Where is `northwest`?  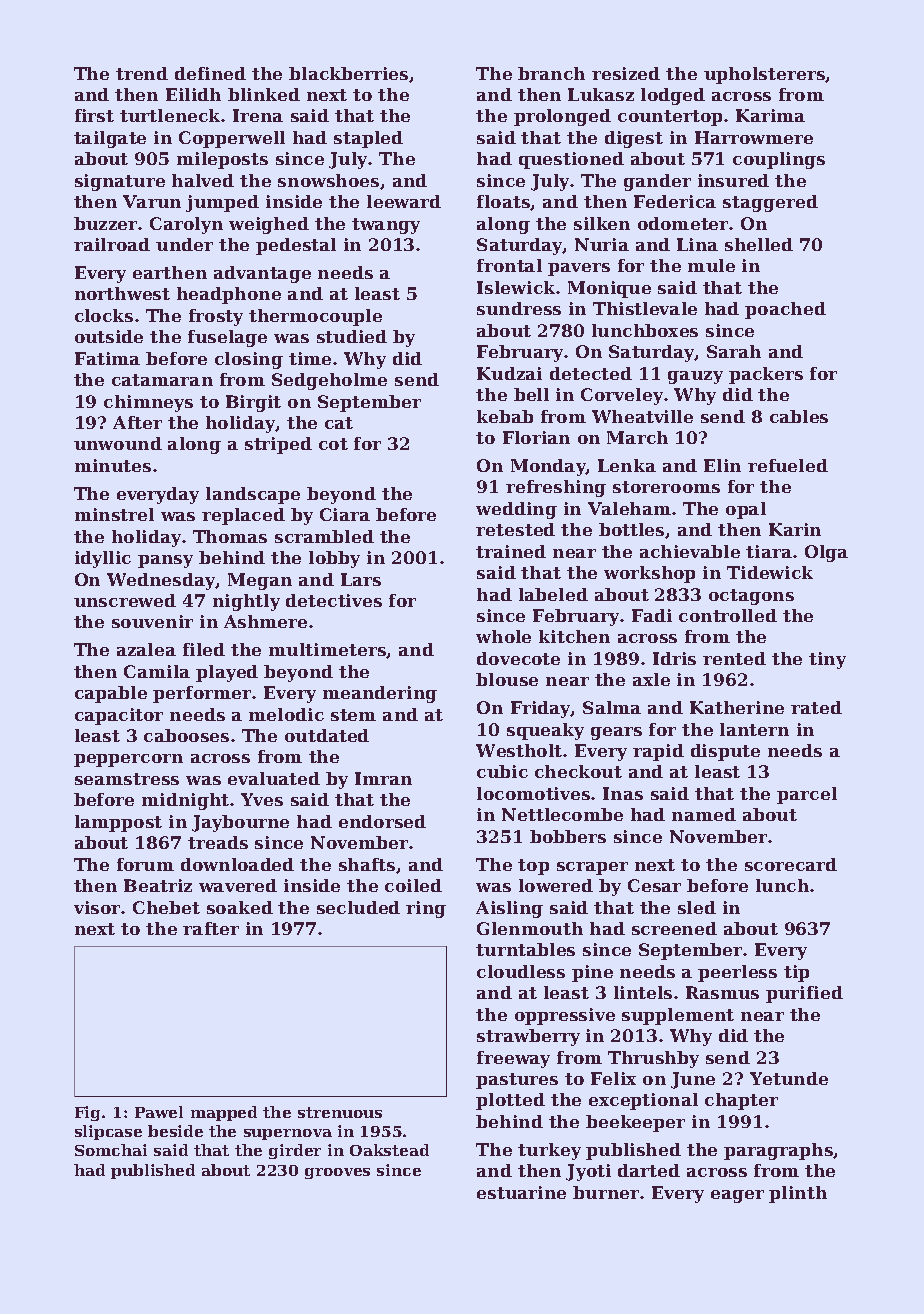 northwest is located at coordinates (122, 293).
